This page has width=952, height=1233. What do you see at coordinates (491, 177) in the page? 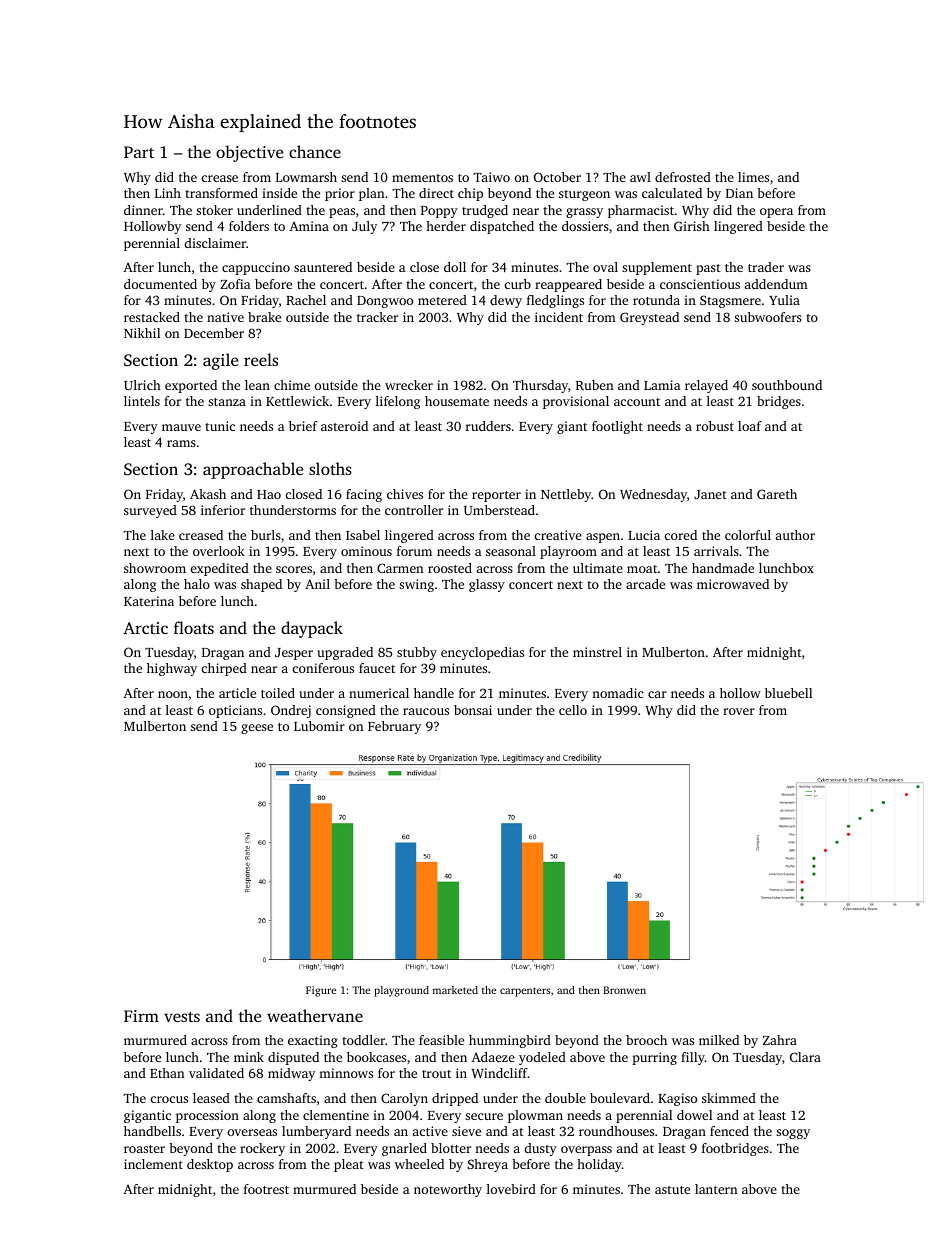
I see `Taiwo` at bounding box center [491, 177].
